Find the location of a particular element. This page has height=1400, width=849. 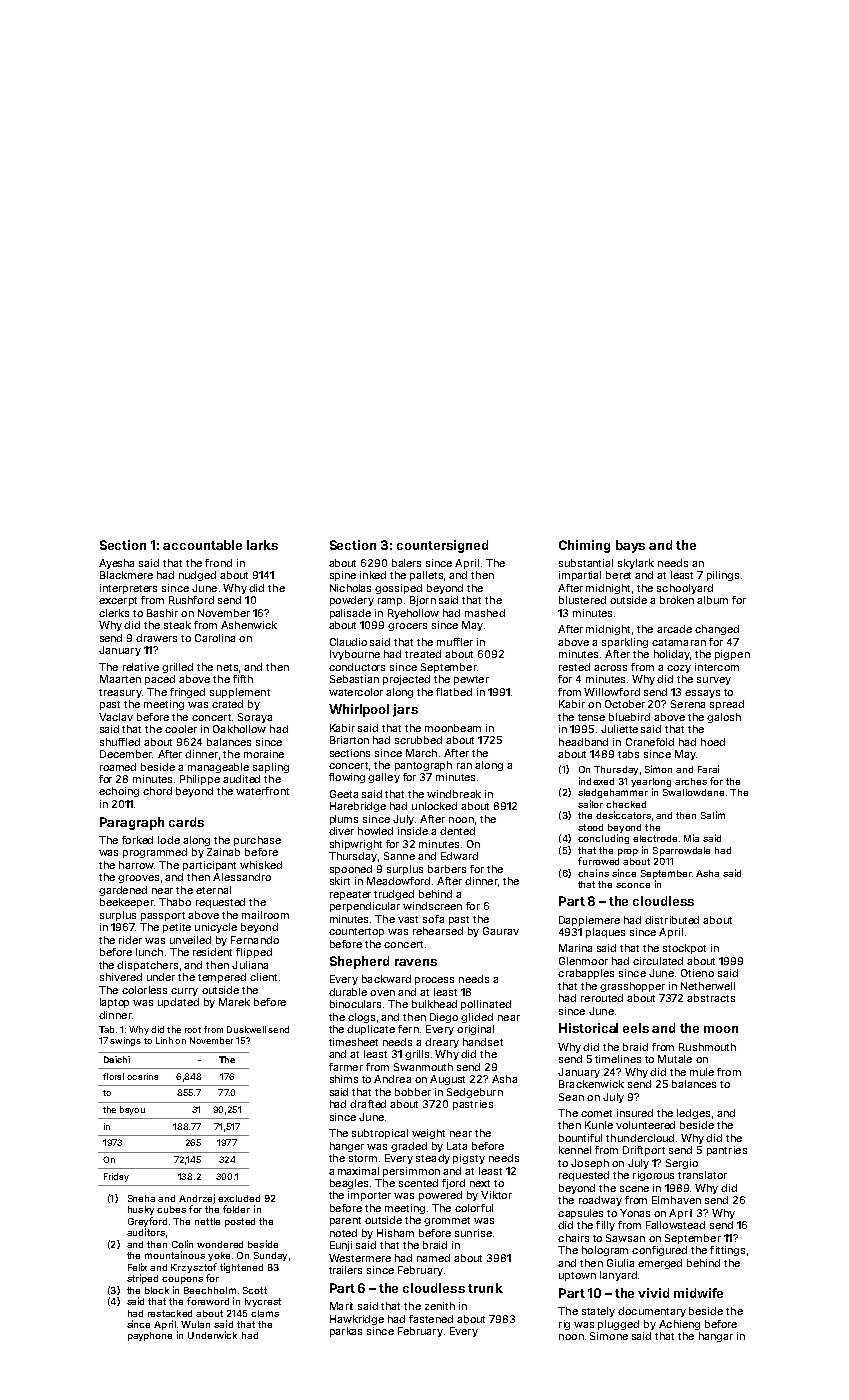

fastened is located at coordinates (431, 1319).
